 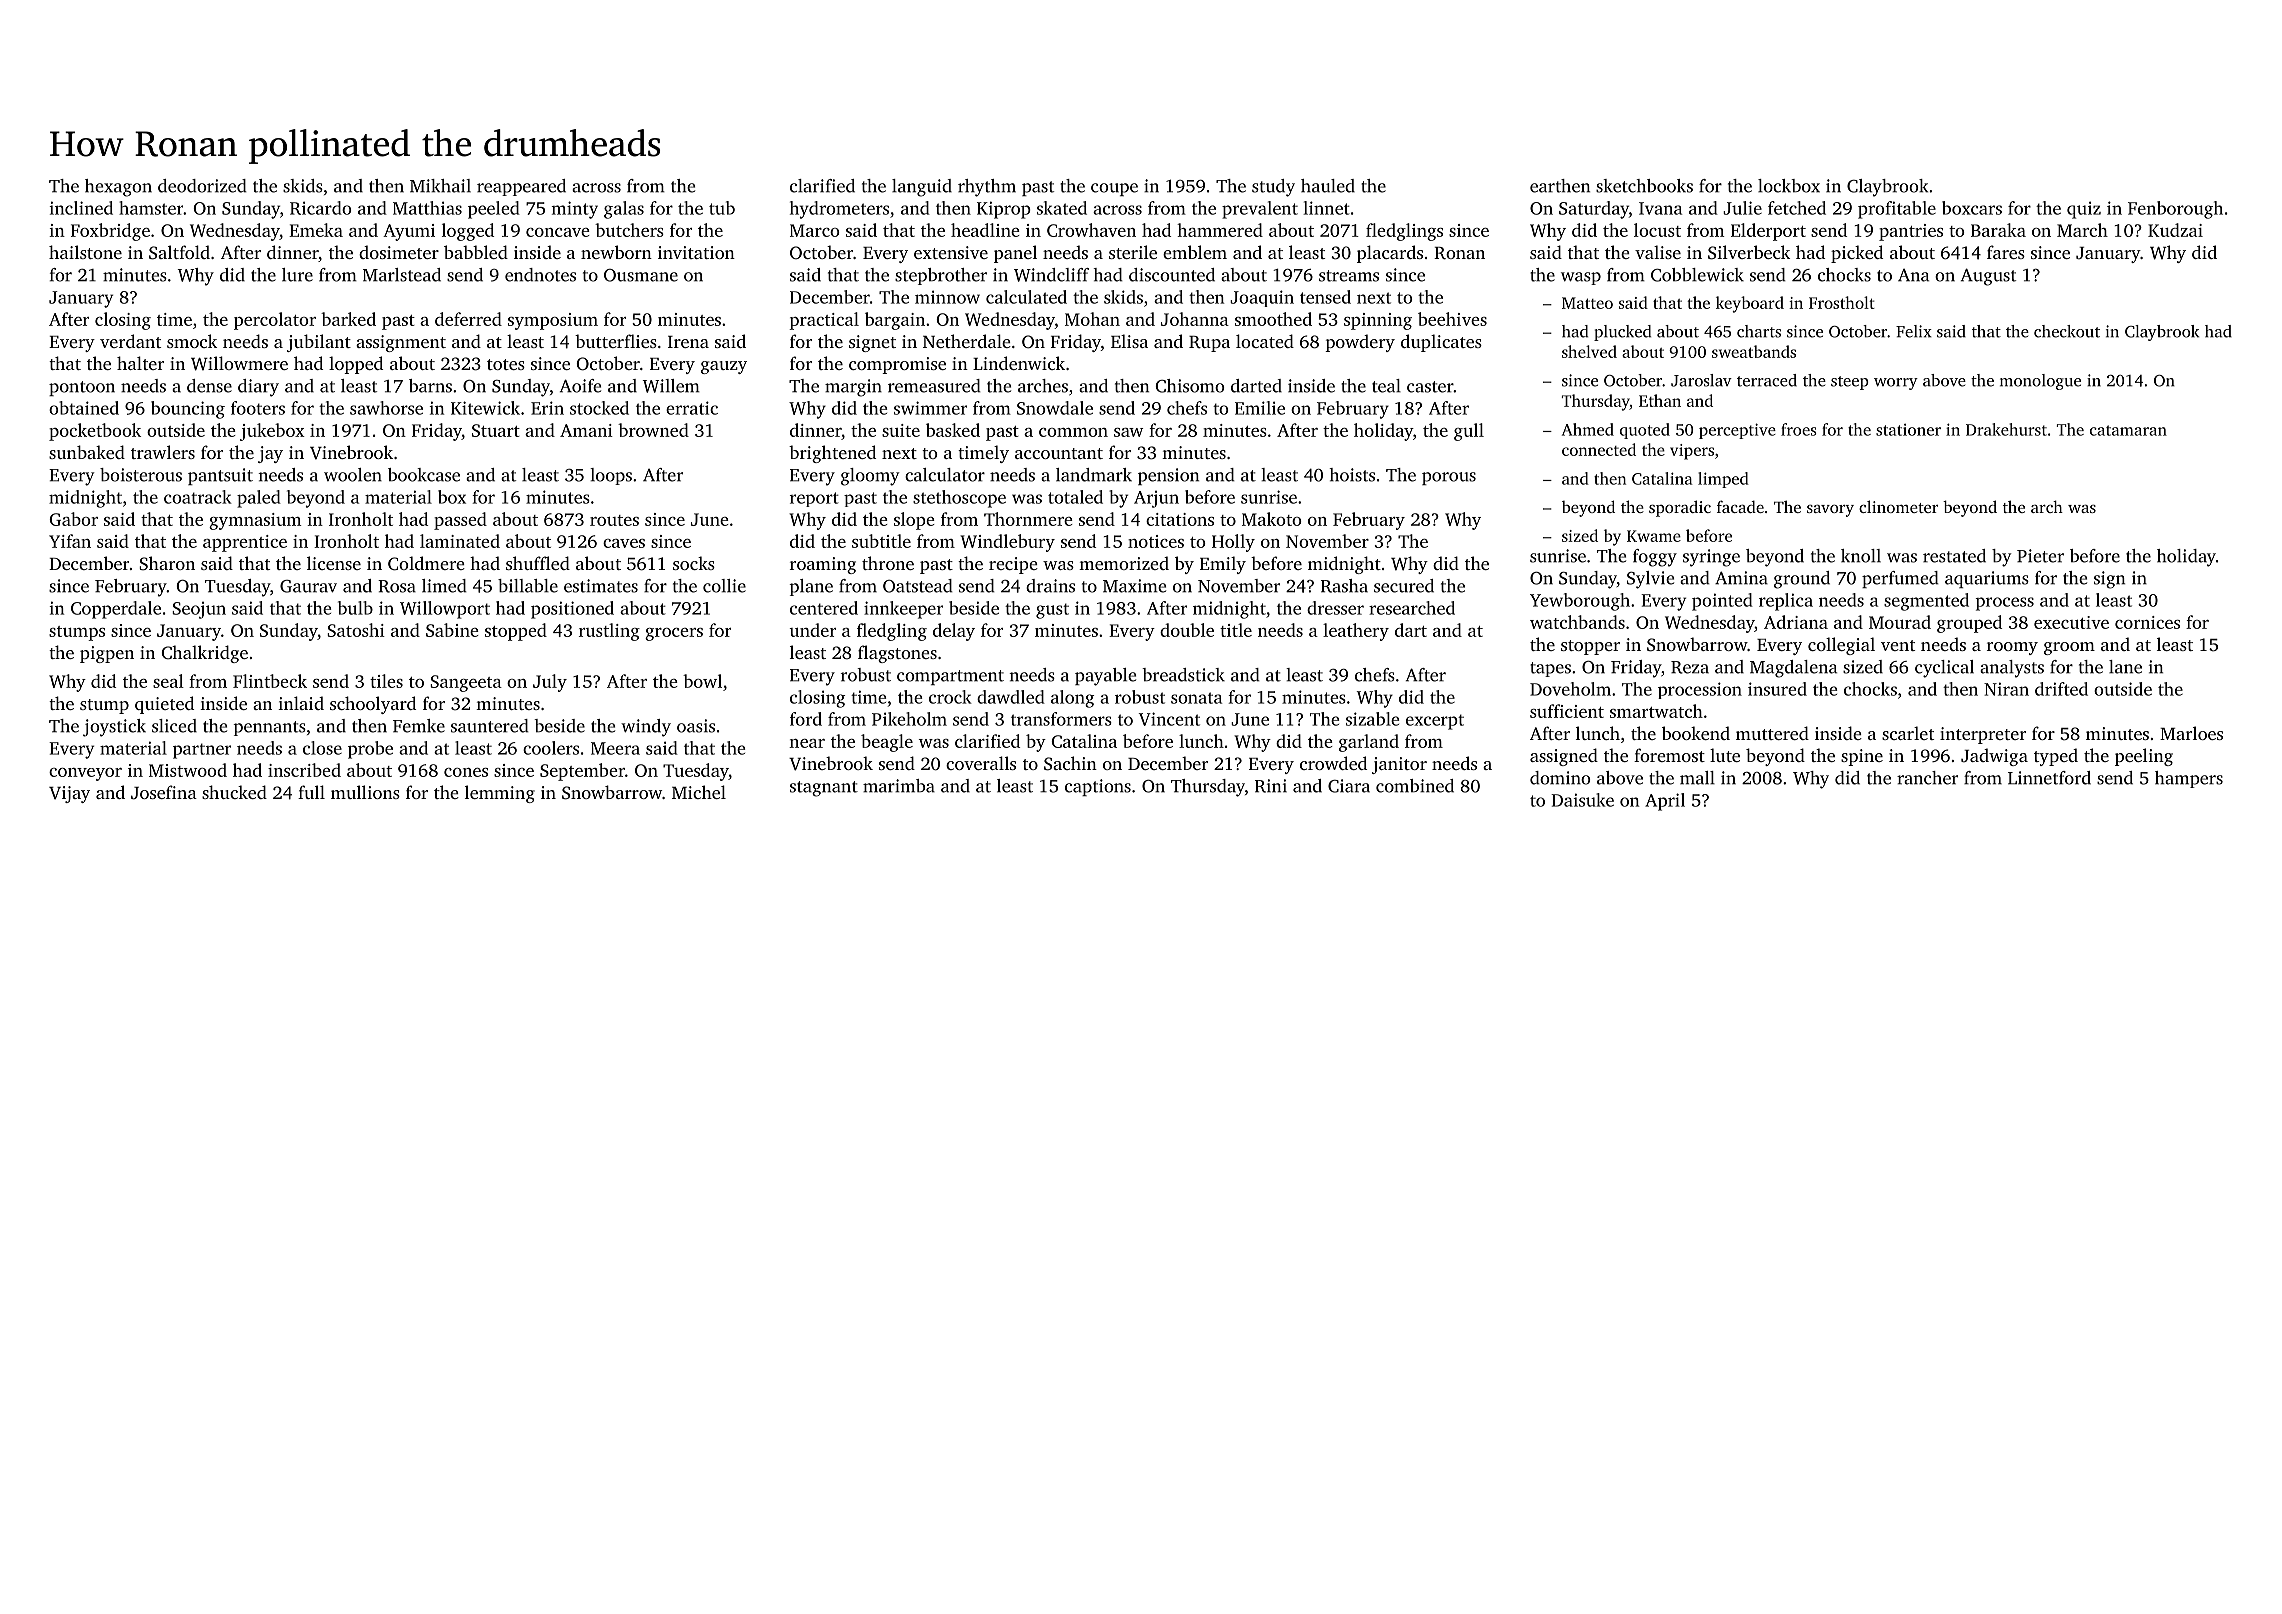 What do you see at coordinates (897, 654) in the screenshot?
I see `flagstones` at bounding box center [897, 654].
